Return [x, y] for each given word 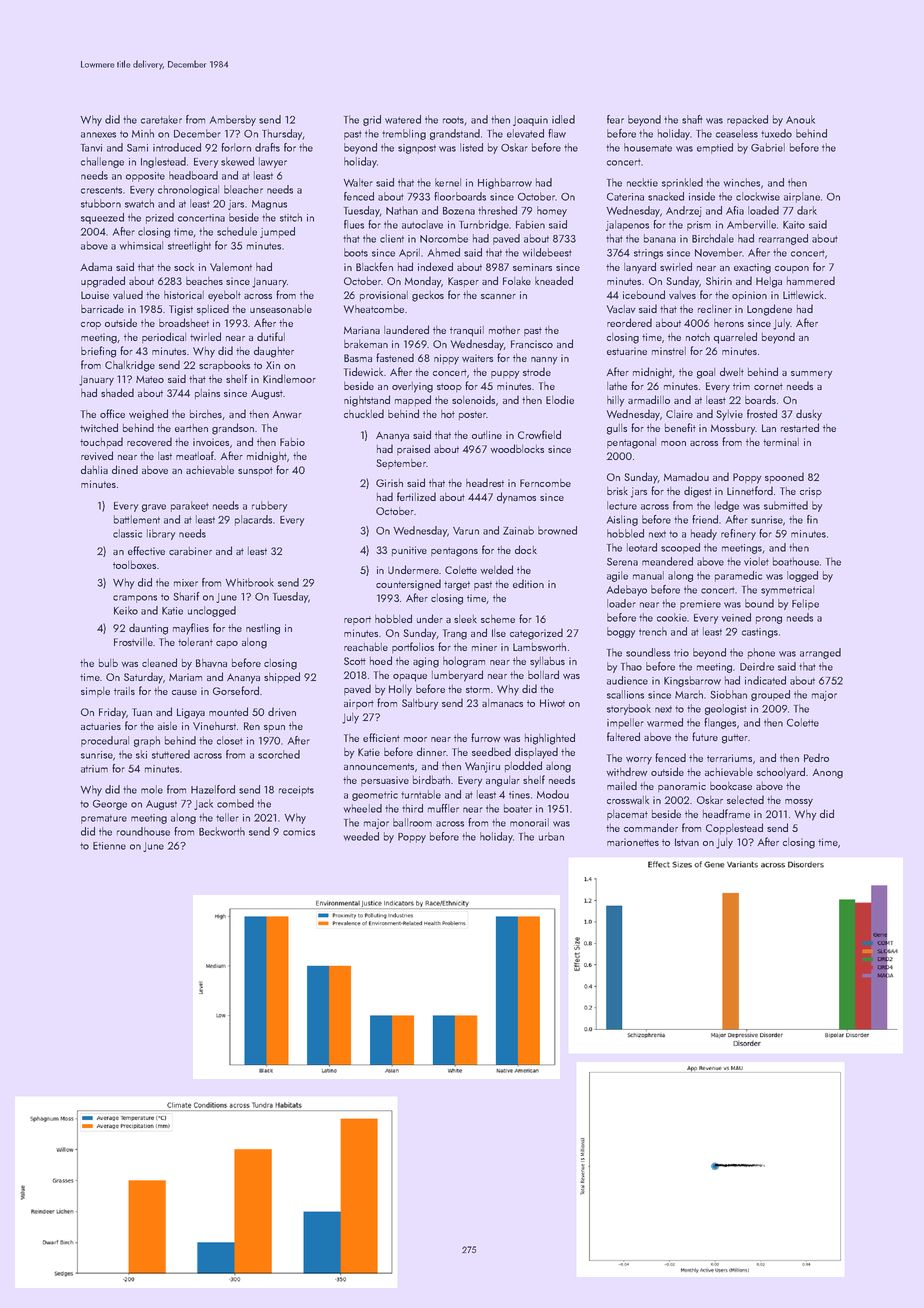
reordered [629, 322]
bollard [543, 674]
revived [97, 455]
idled [563, 119]
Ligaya [191, 713]
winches [741, 182]
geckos [428, 296]
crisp [811, 492]
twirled [205, 336]
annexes [98, 135]
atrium [94, 769]
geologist [726, 709]
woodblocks [517, 448]
